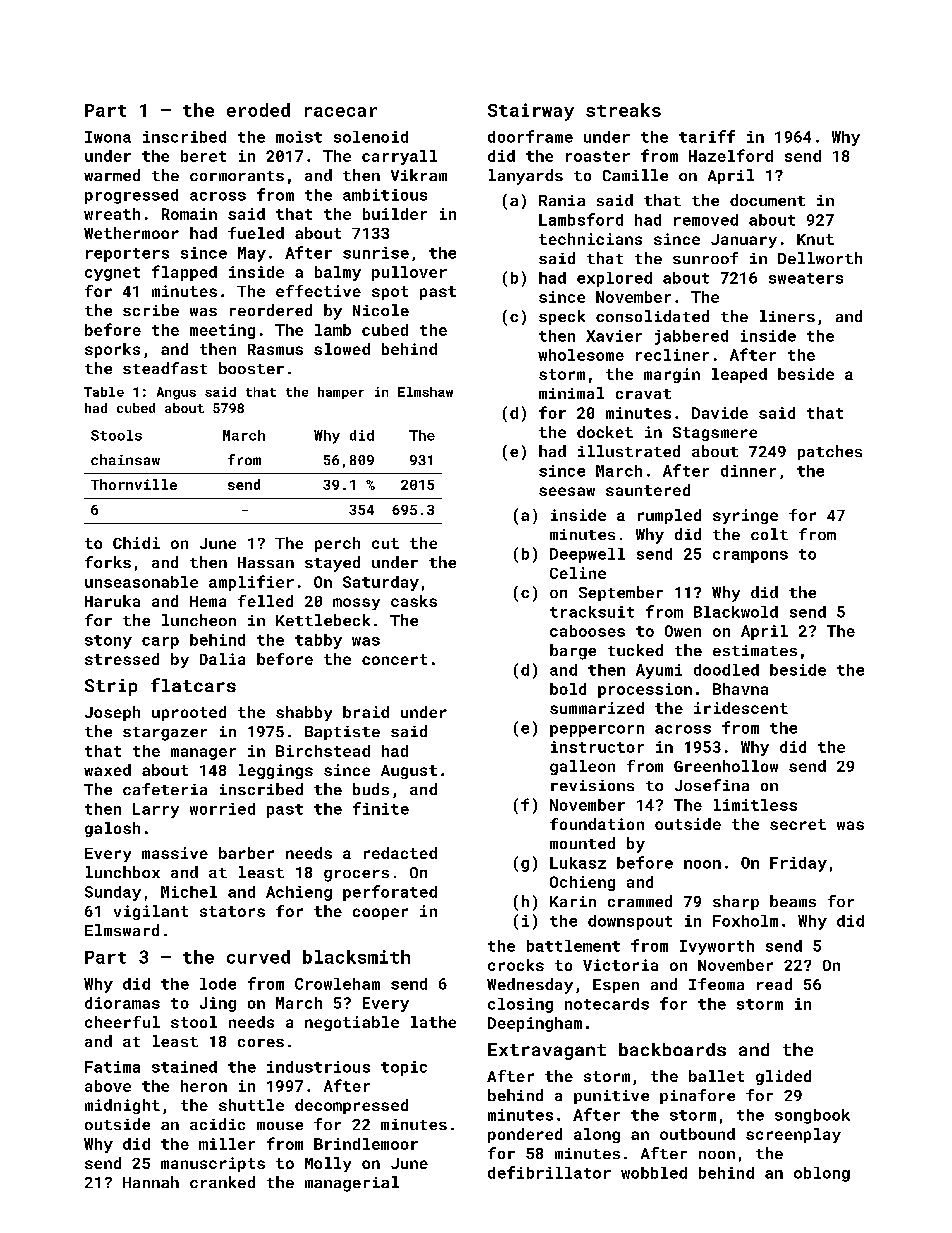  What do you see at coordinates (707, 136) in the page?
I see `tariff` at bounding box center [707, 136].
